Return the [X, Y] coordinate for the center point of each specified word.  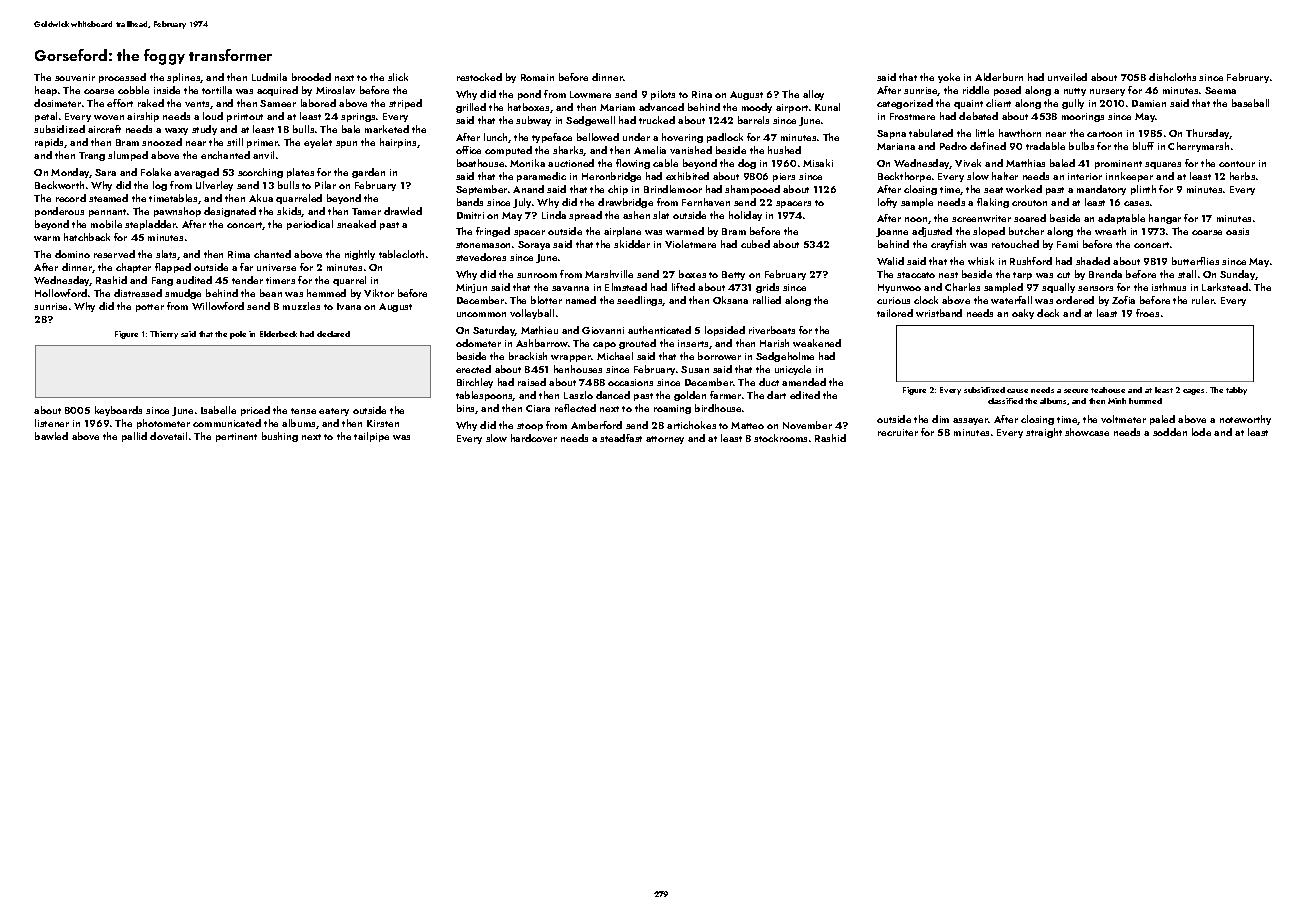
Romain [537, 77]
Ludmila [269, 77]
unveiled [1067, 77]
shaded [1093, 261]
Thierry [164, 335]
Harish [774, 343]
